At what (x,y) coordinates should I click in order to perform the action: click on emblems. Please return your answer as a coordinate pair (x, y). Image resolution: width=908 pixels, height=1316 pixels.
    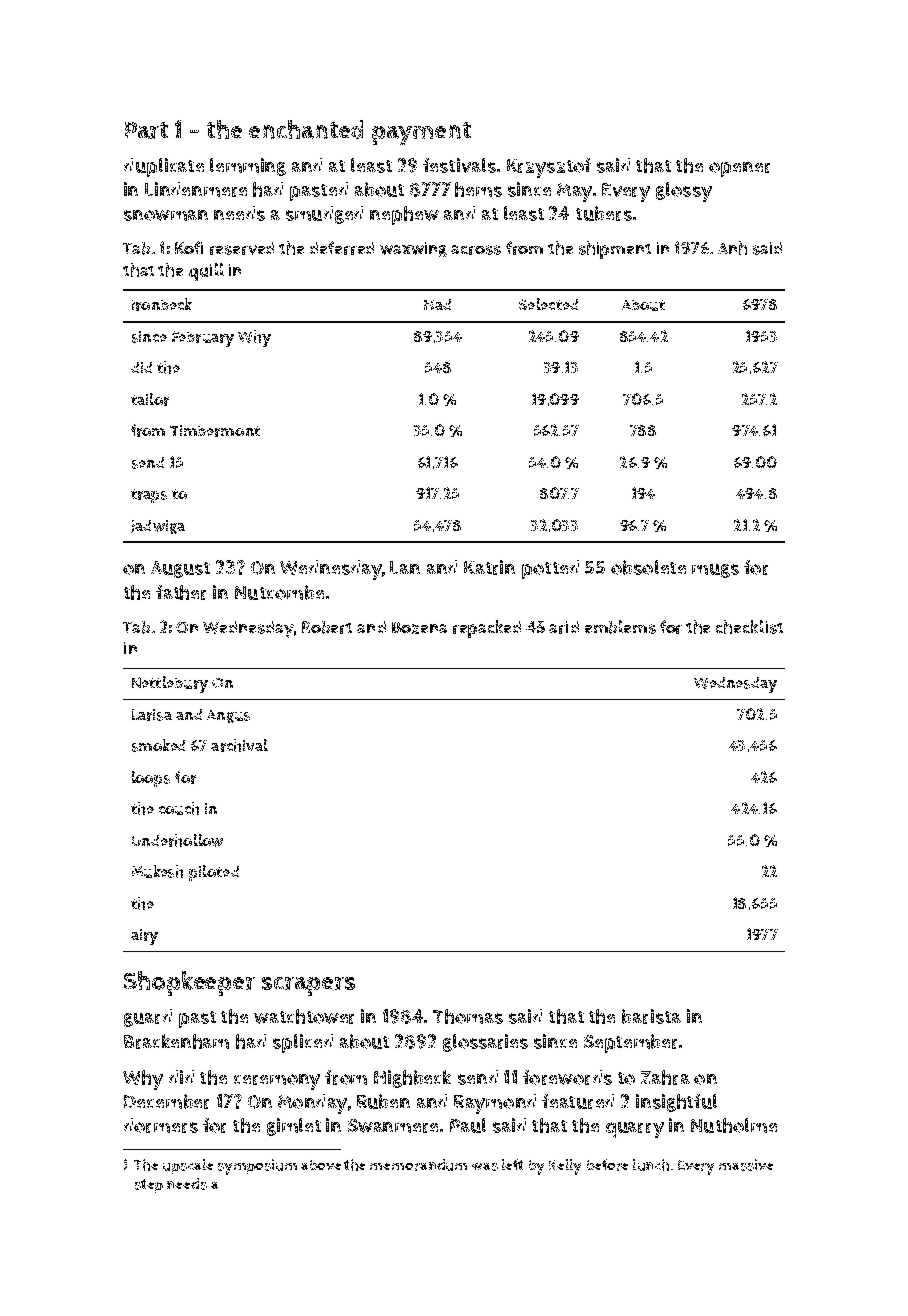
    Looking at the image, I should click on (620, 627).
